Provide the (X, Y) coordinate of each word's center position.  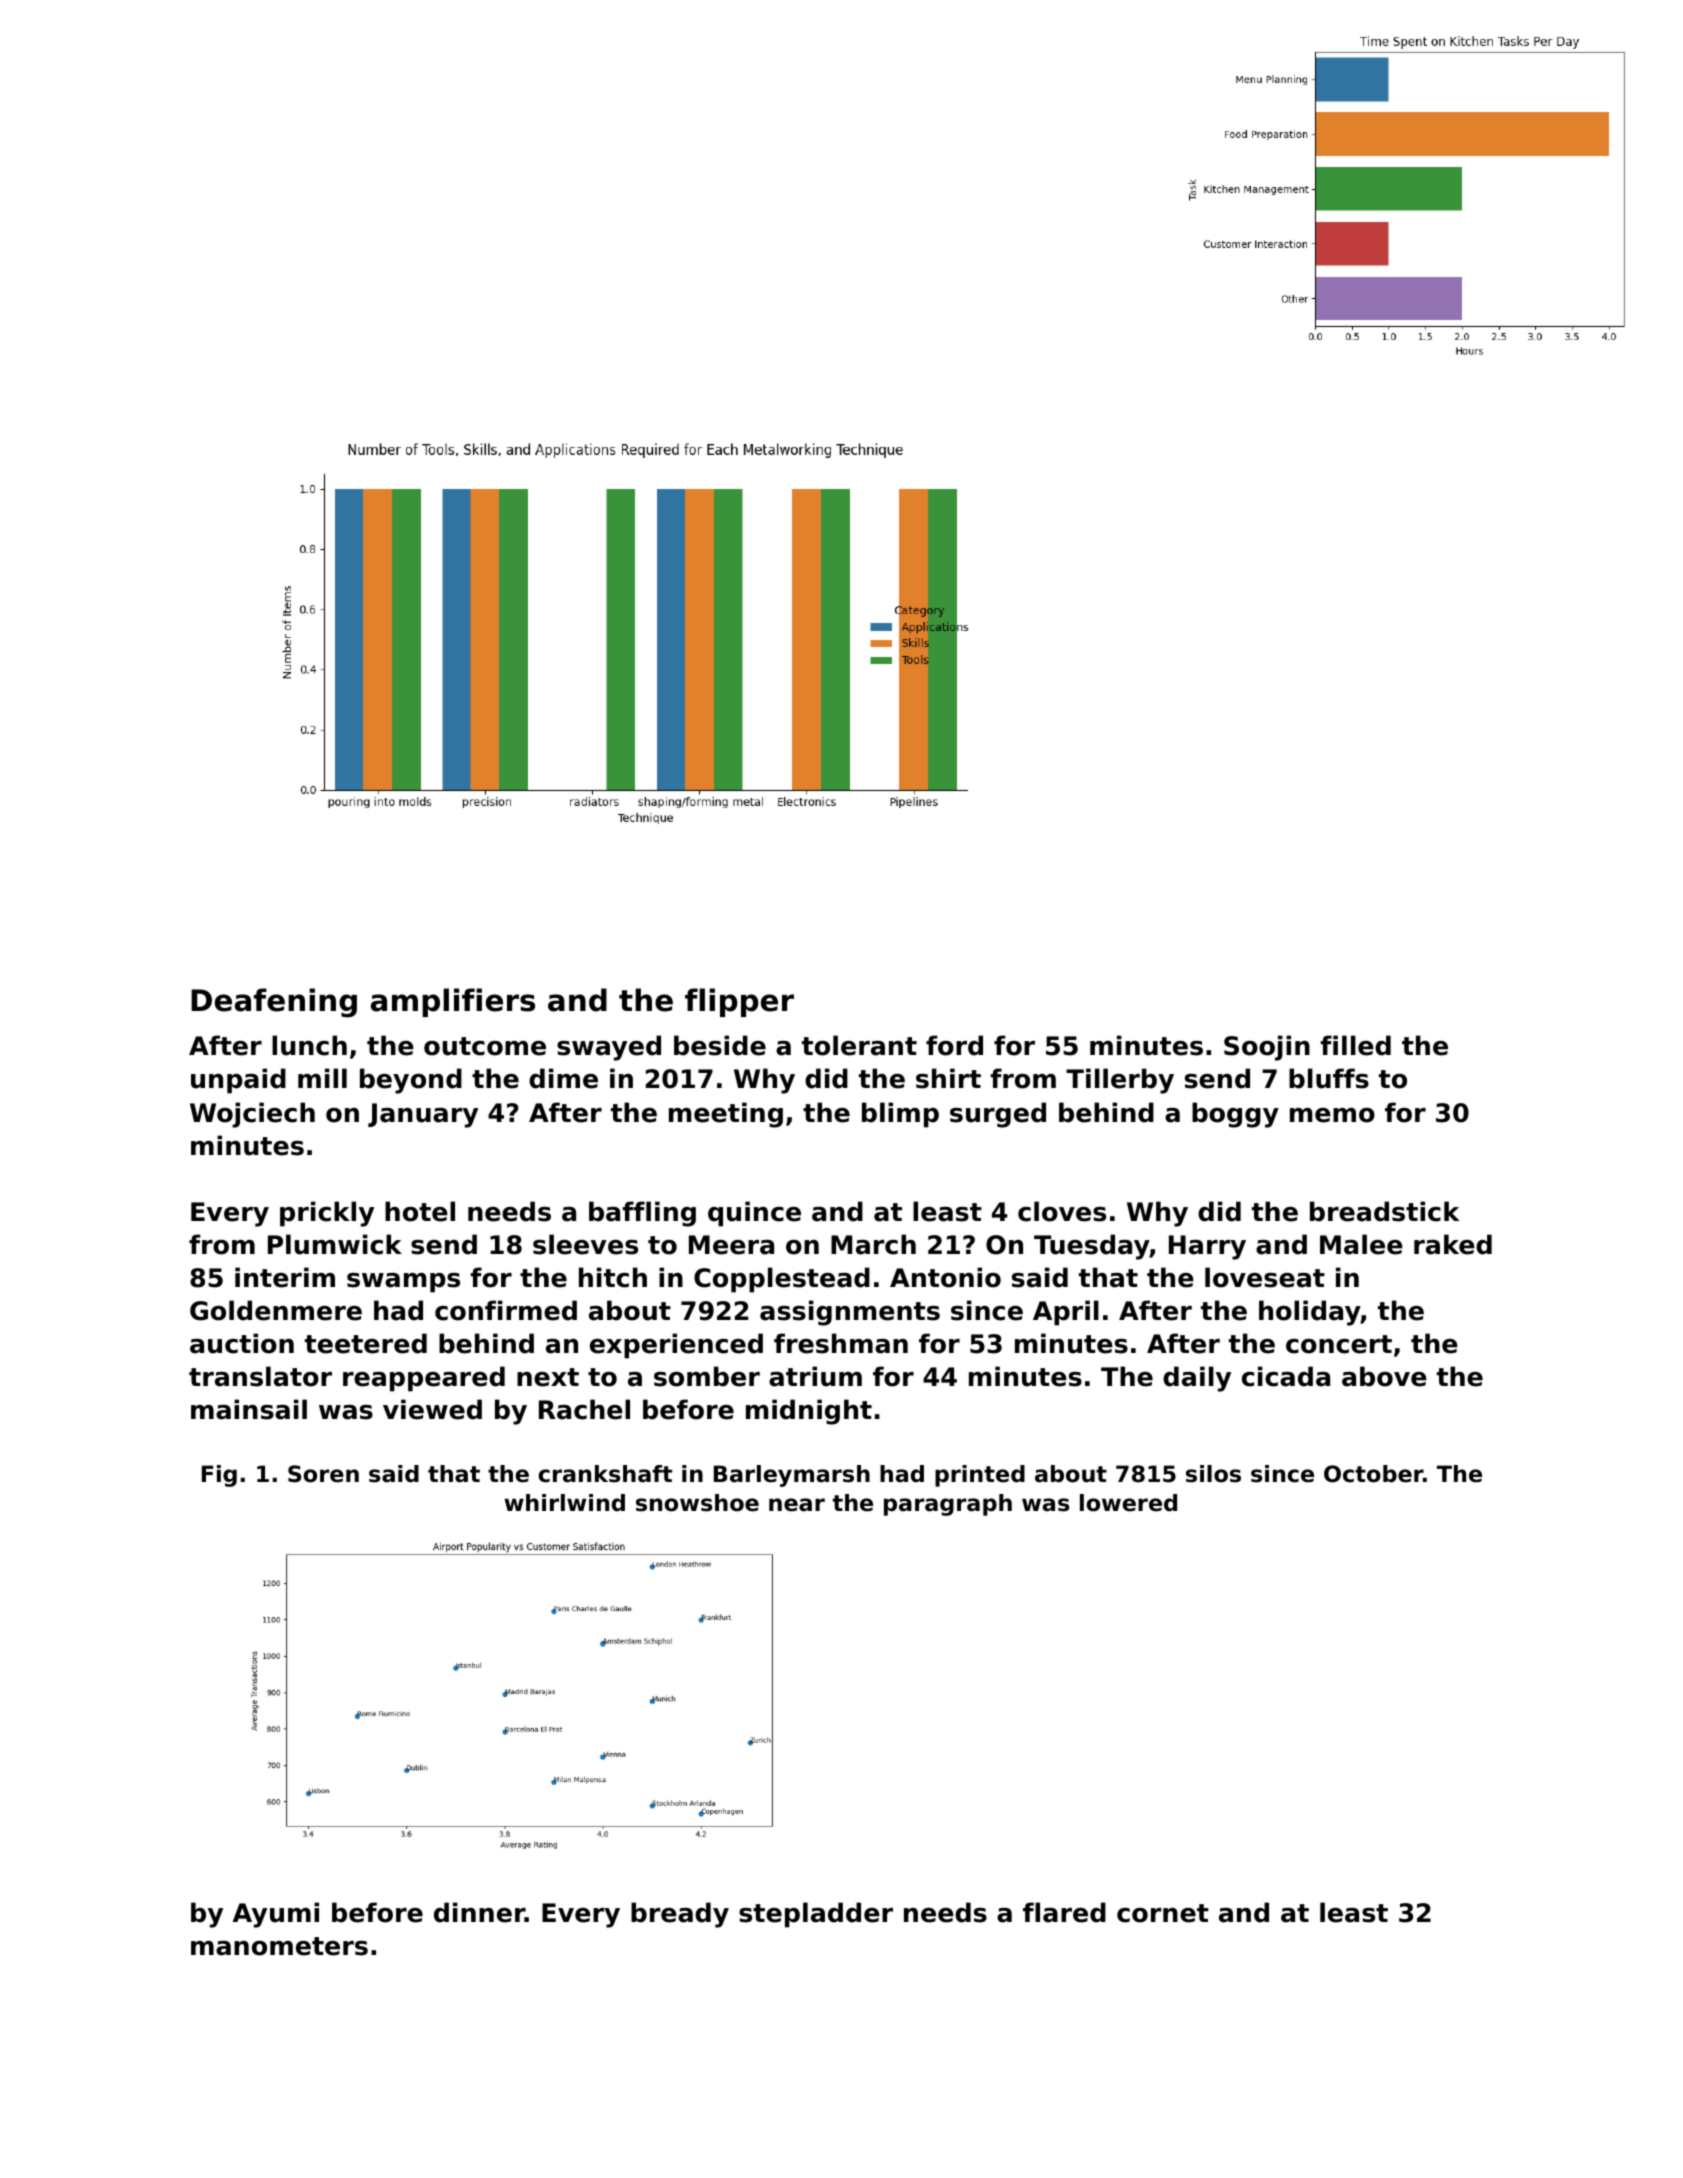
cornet (1163, 1913)
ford (954, 1045)
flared (1064, 1912)
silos (1213, 1474)
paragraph (948, 1505)
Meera (731, 1245)
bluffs (1329, 1078)
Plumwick (335, 1244)
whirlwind (564, 1503)
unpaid (238, 1081)
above (1384, 1376)
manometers (279, 1946)
